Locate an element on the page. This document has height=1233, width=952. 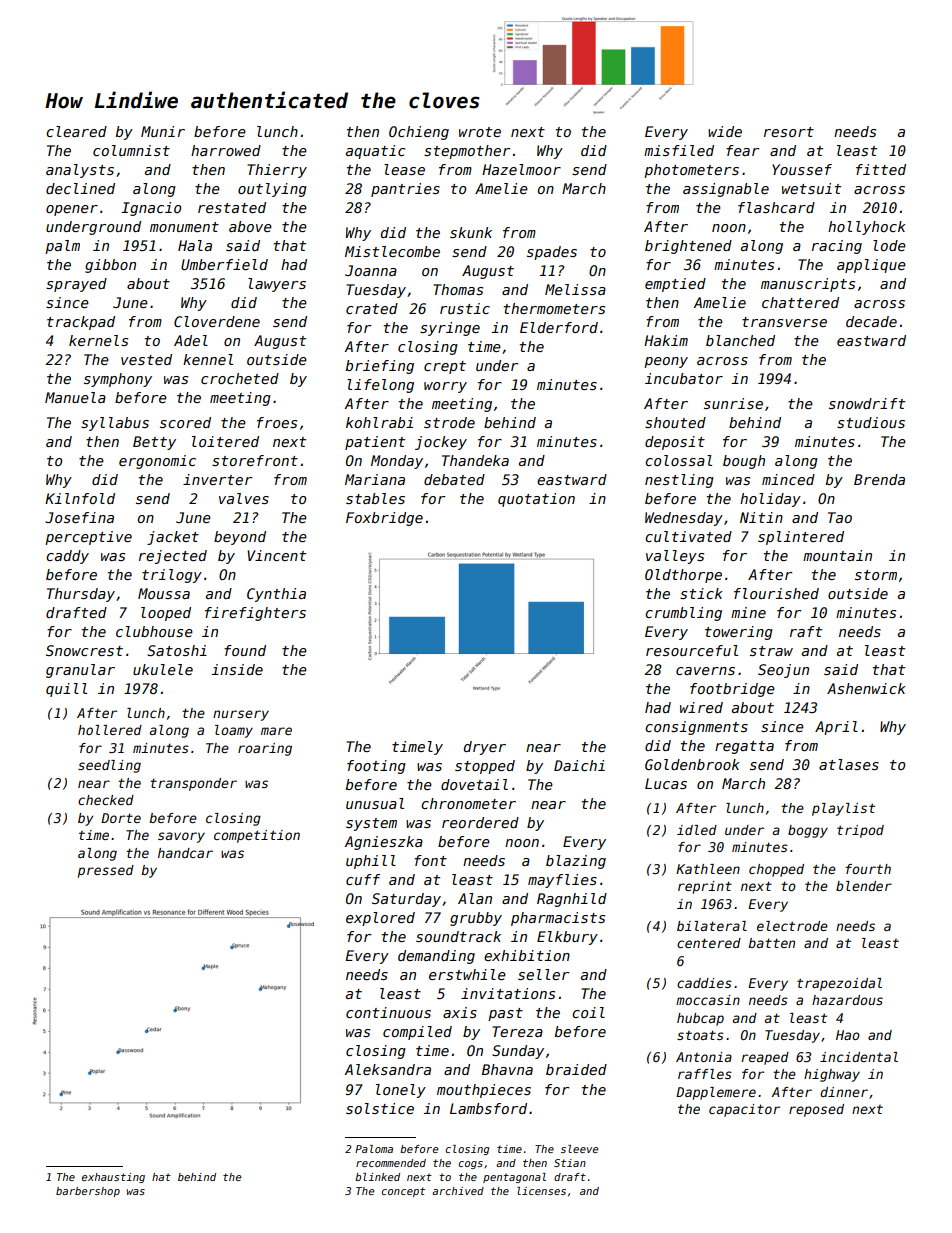
exhausting is located at coordinates (113, 1178).
